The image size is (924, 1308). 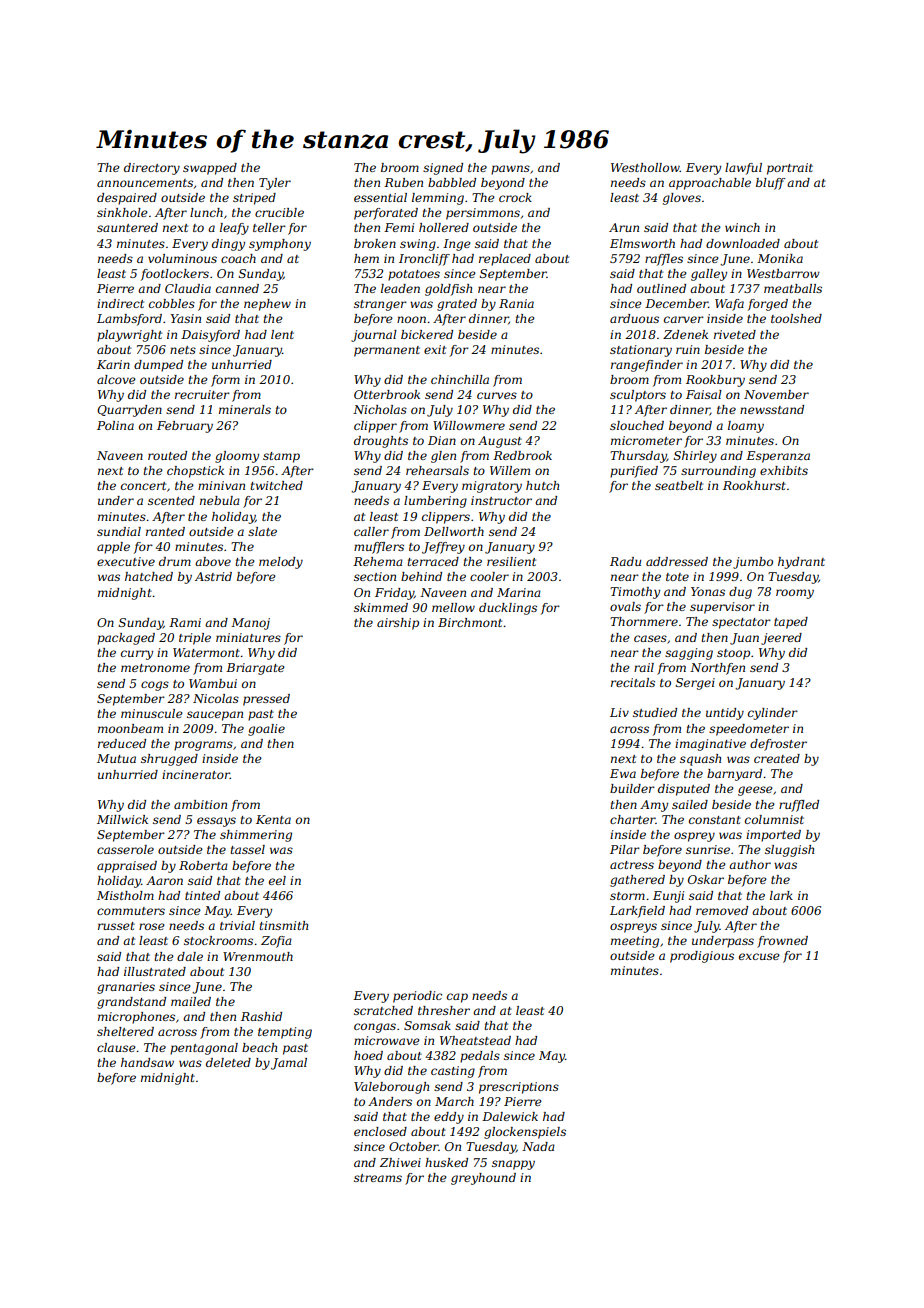 What do you see at coordinates (378, 1178) in the screenshot?
I see `streams` at bounding box center [378, 1178].
